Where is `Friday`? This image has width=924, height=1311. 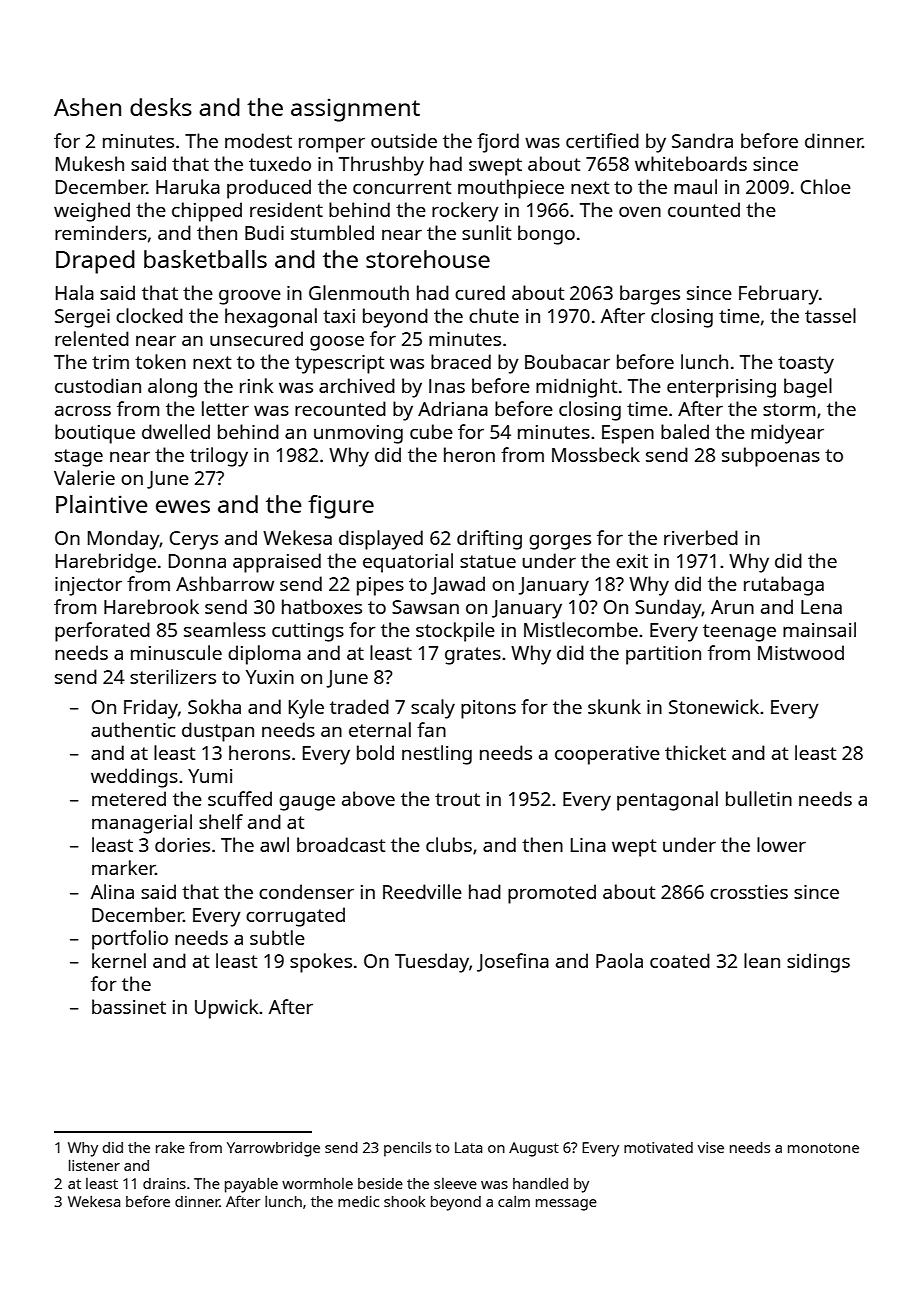 Friday is located at coordinates (151, 709).
